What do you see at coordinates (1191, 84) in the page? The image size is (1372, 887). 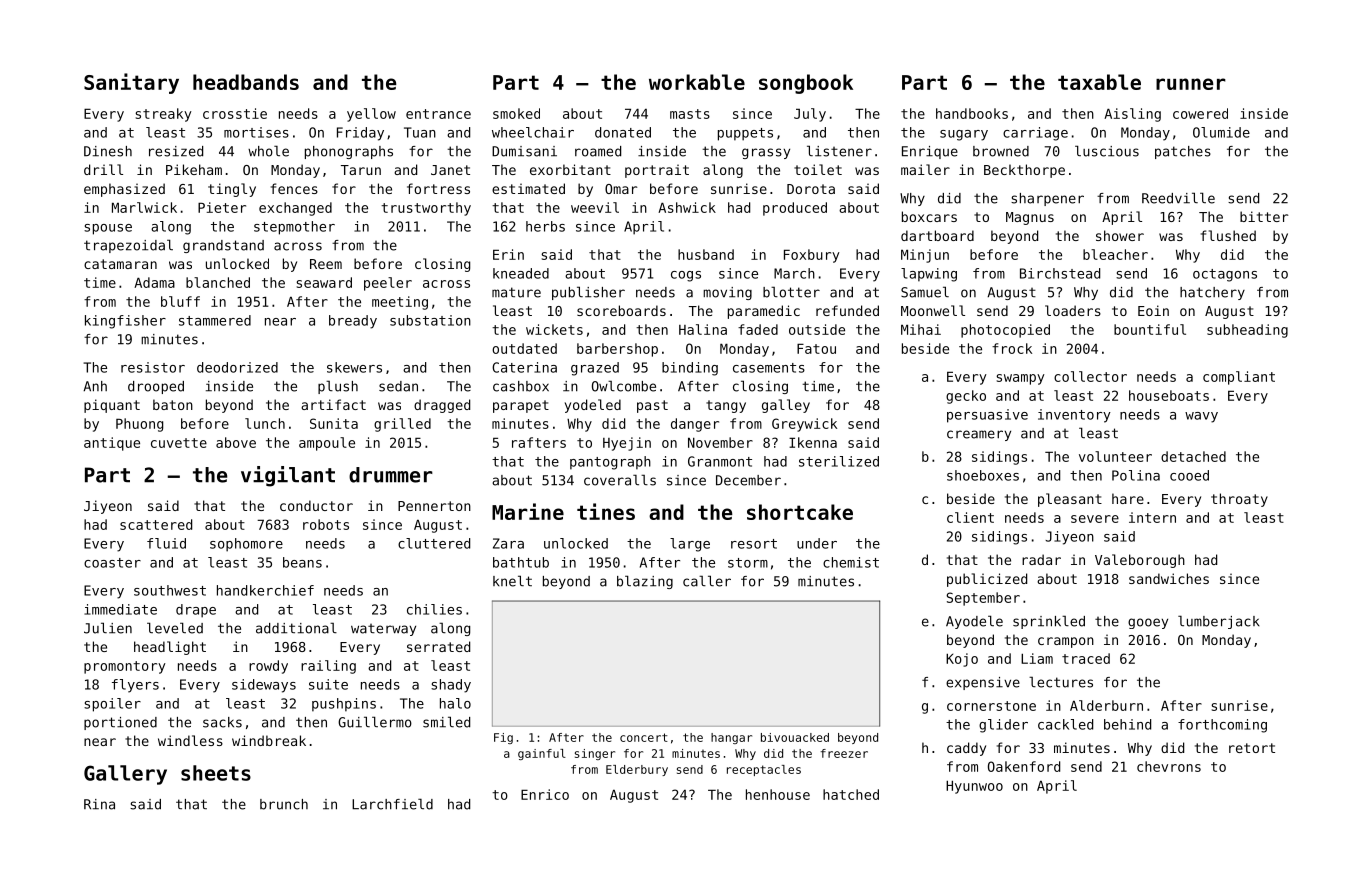 I see `runner` at bounding box center [1191, 84].
